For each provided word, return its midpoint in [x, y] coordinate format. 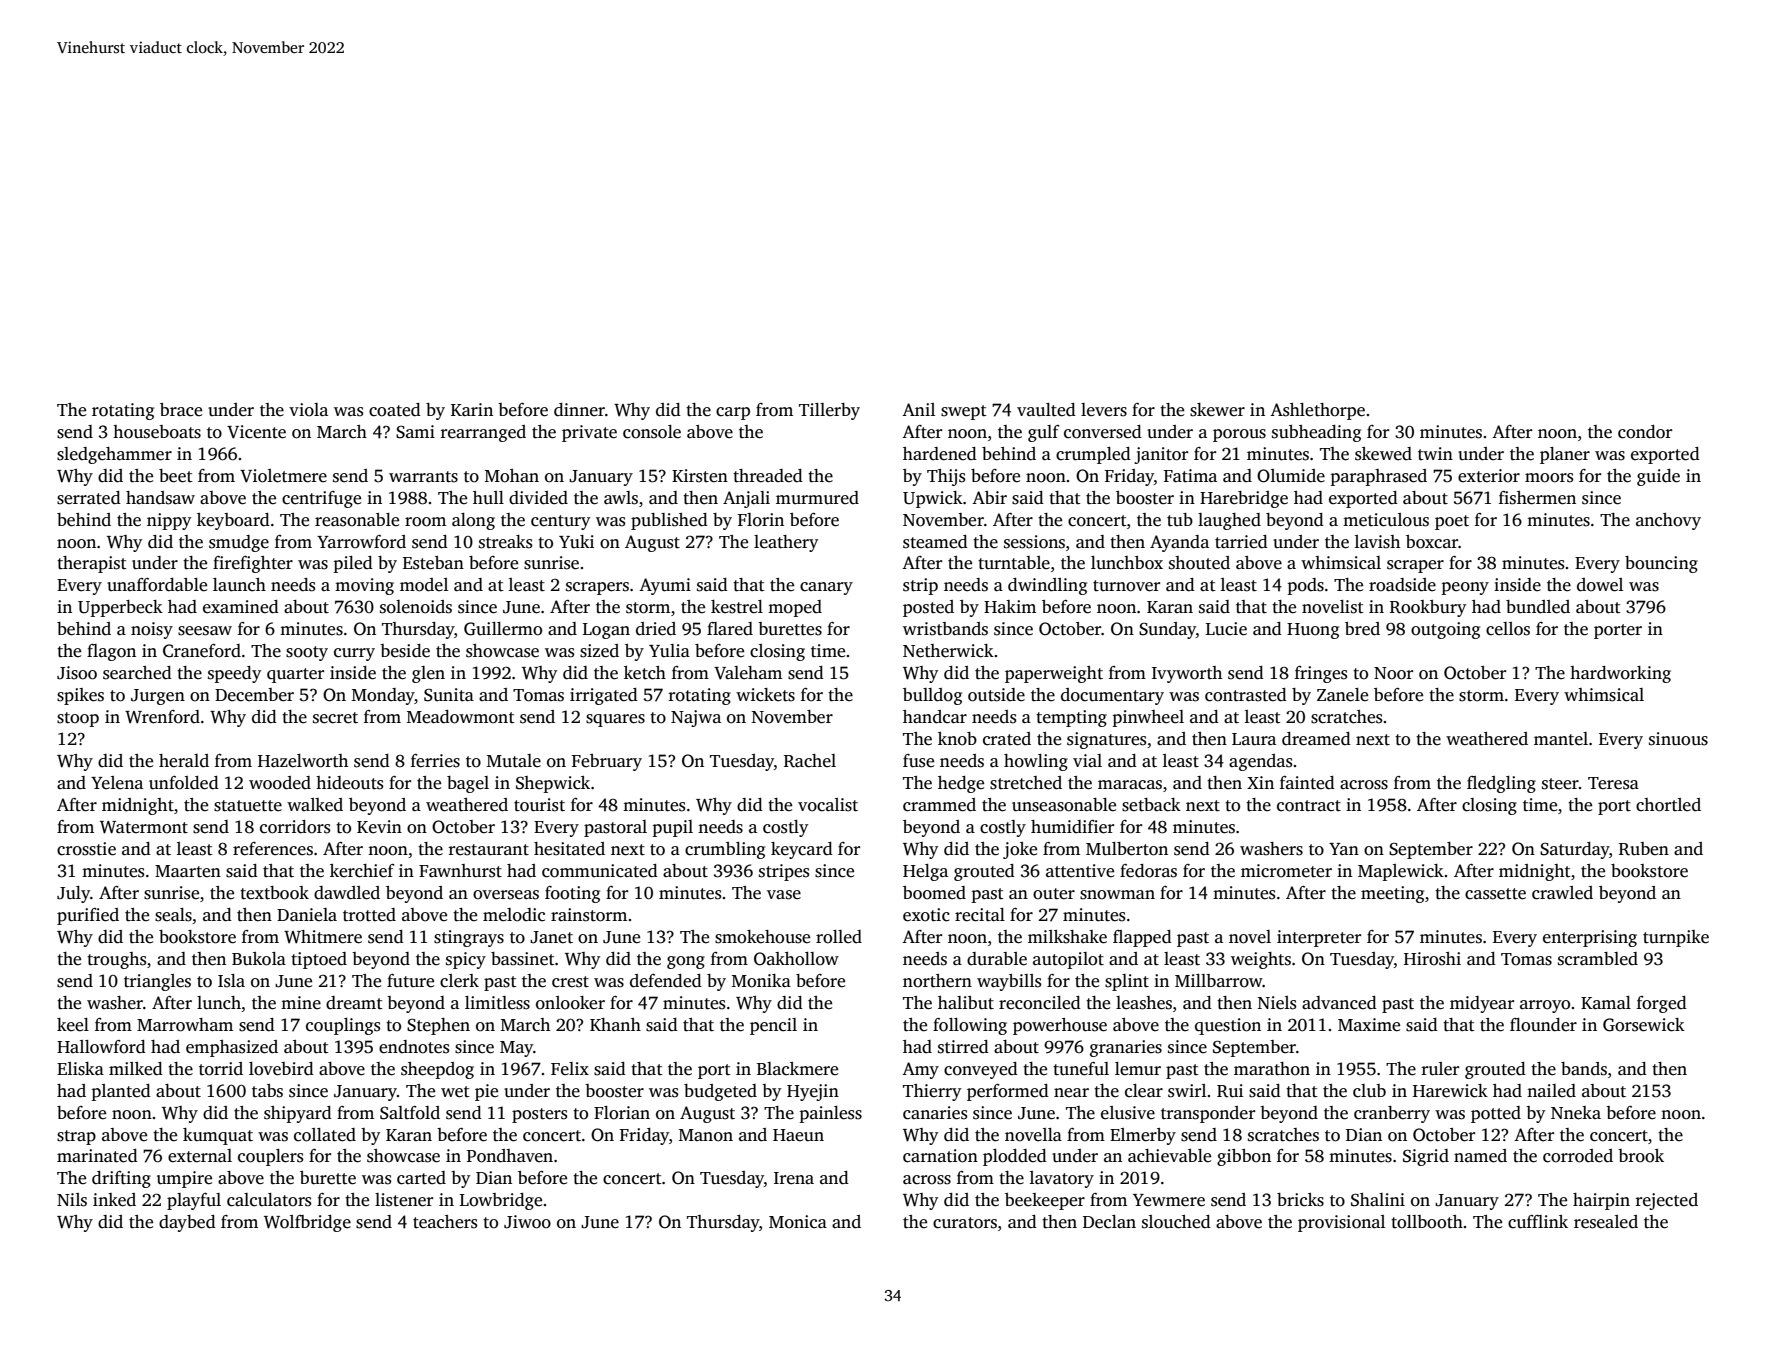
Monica [798, 1222]
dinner [579, 410]
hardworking [1620, 674]
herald [184, 761]
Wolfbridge [307, 1223]
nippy [169, 521]
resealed [1606, 1222]
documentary [1112, 696]
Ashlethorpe [1317, 411]
